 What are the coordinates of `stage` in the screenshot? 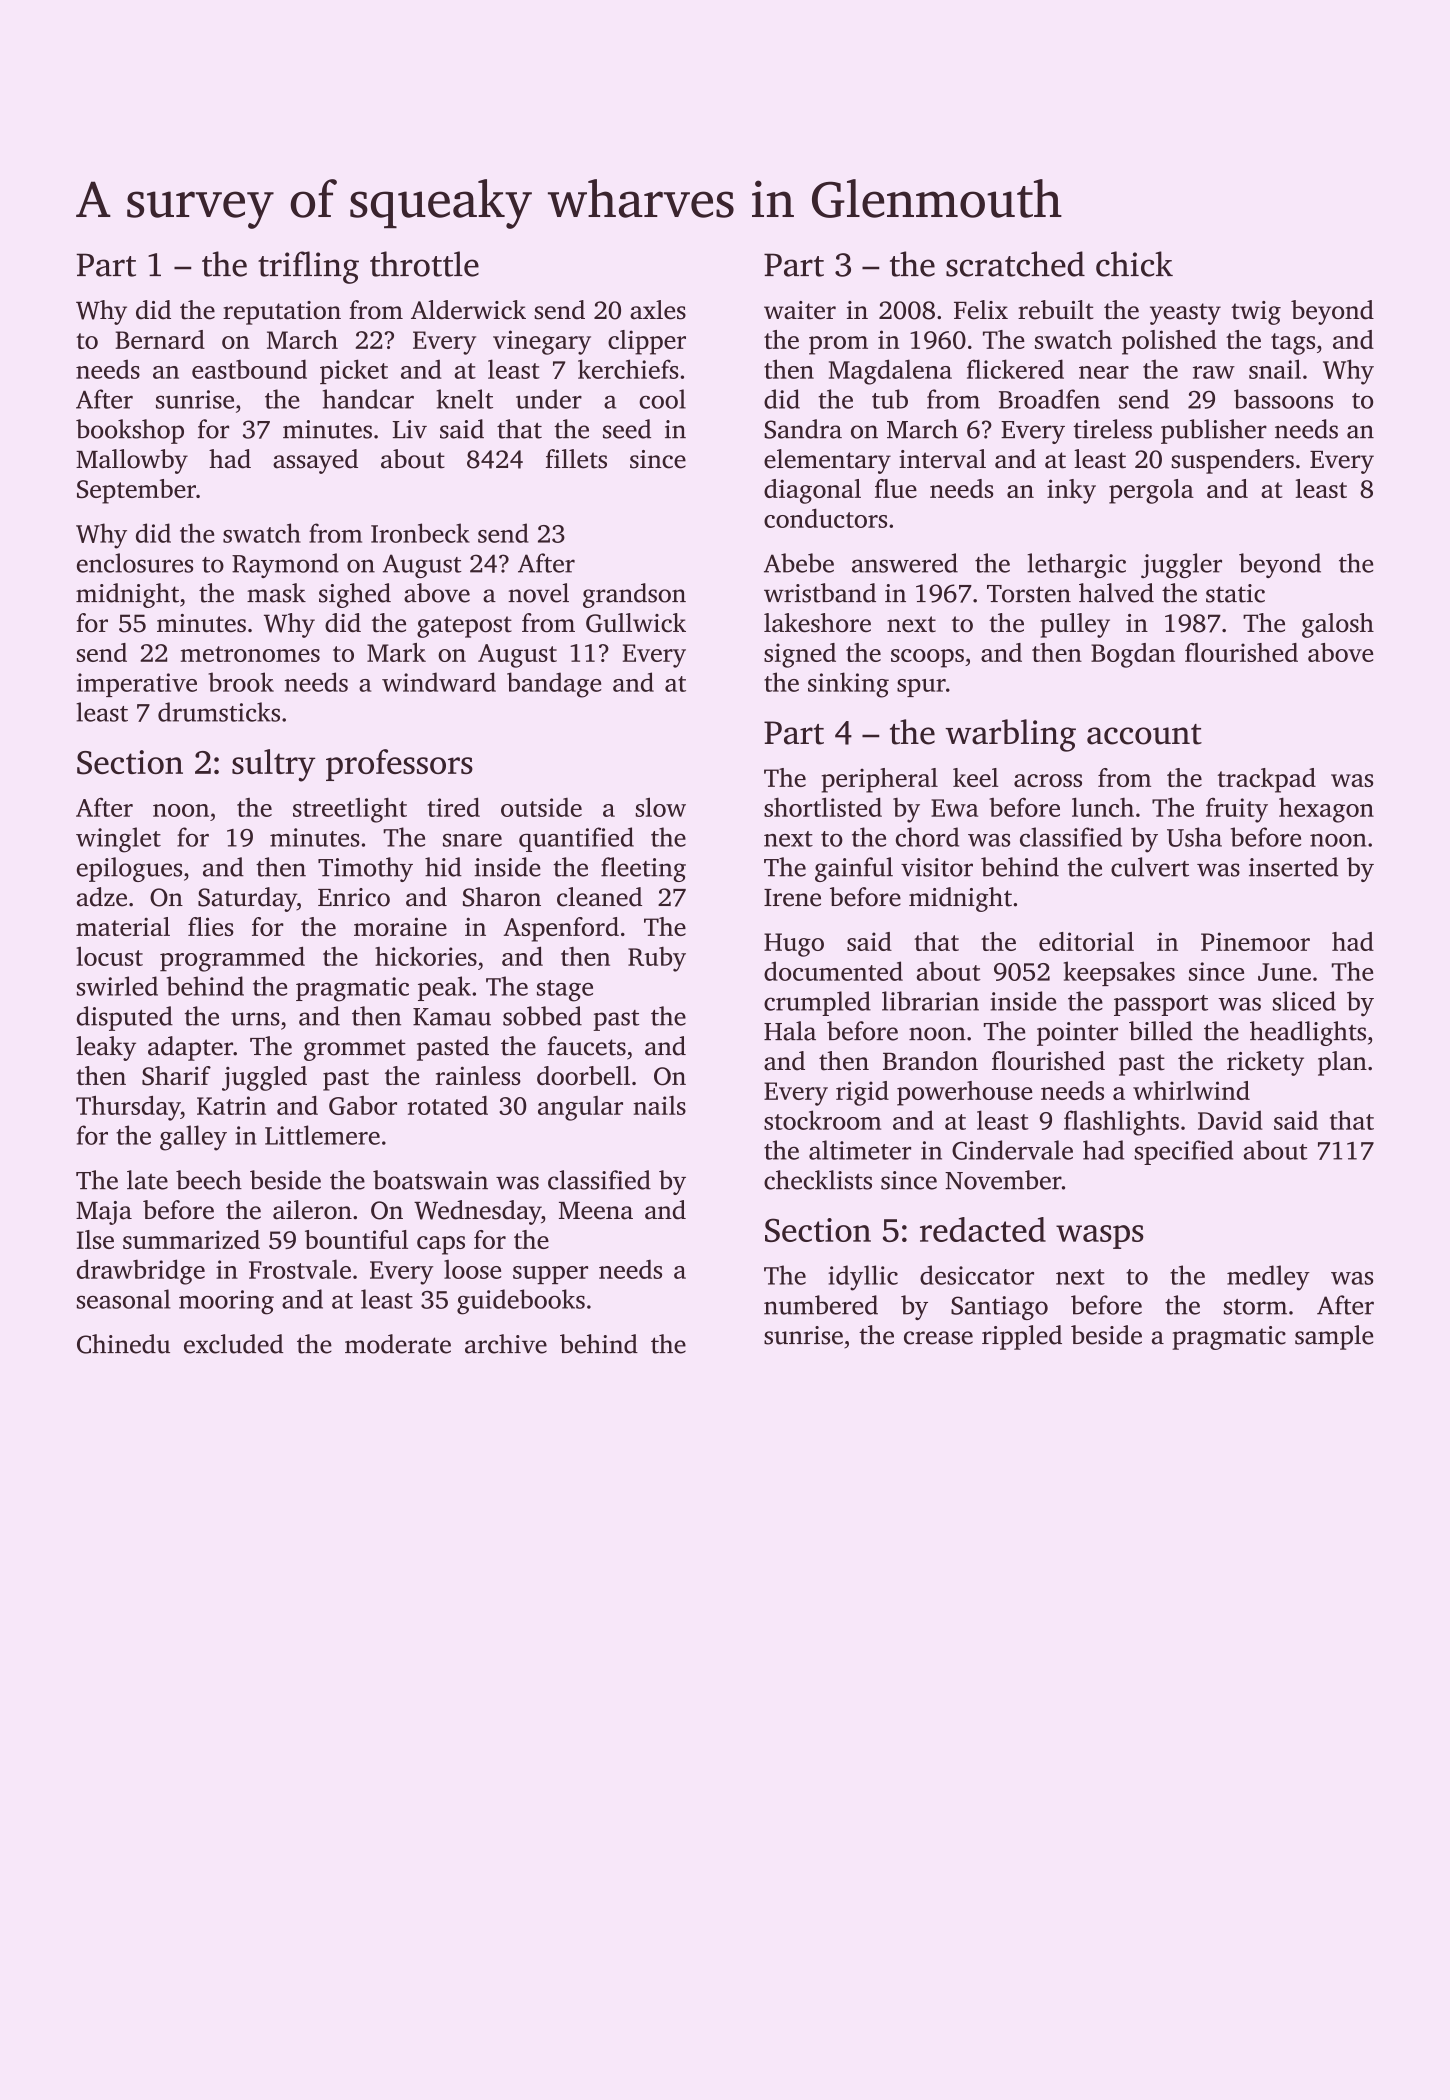 It's located at (565, 991).
